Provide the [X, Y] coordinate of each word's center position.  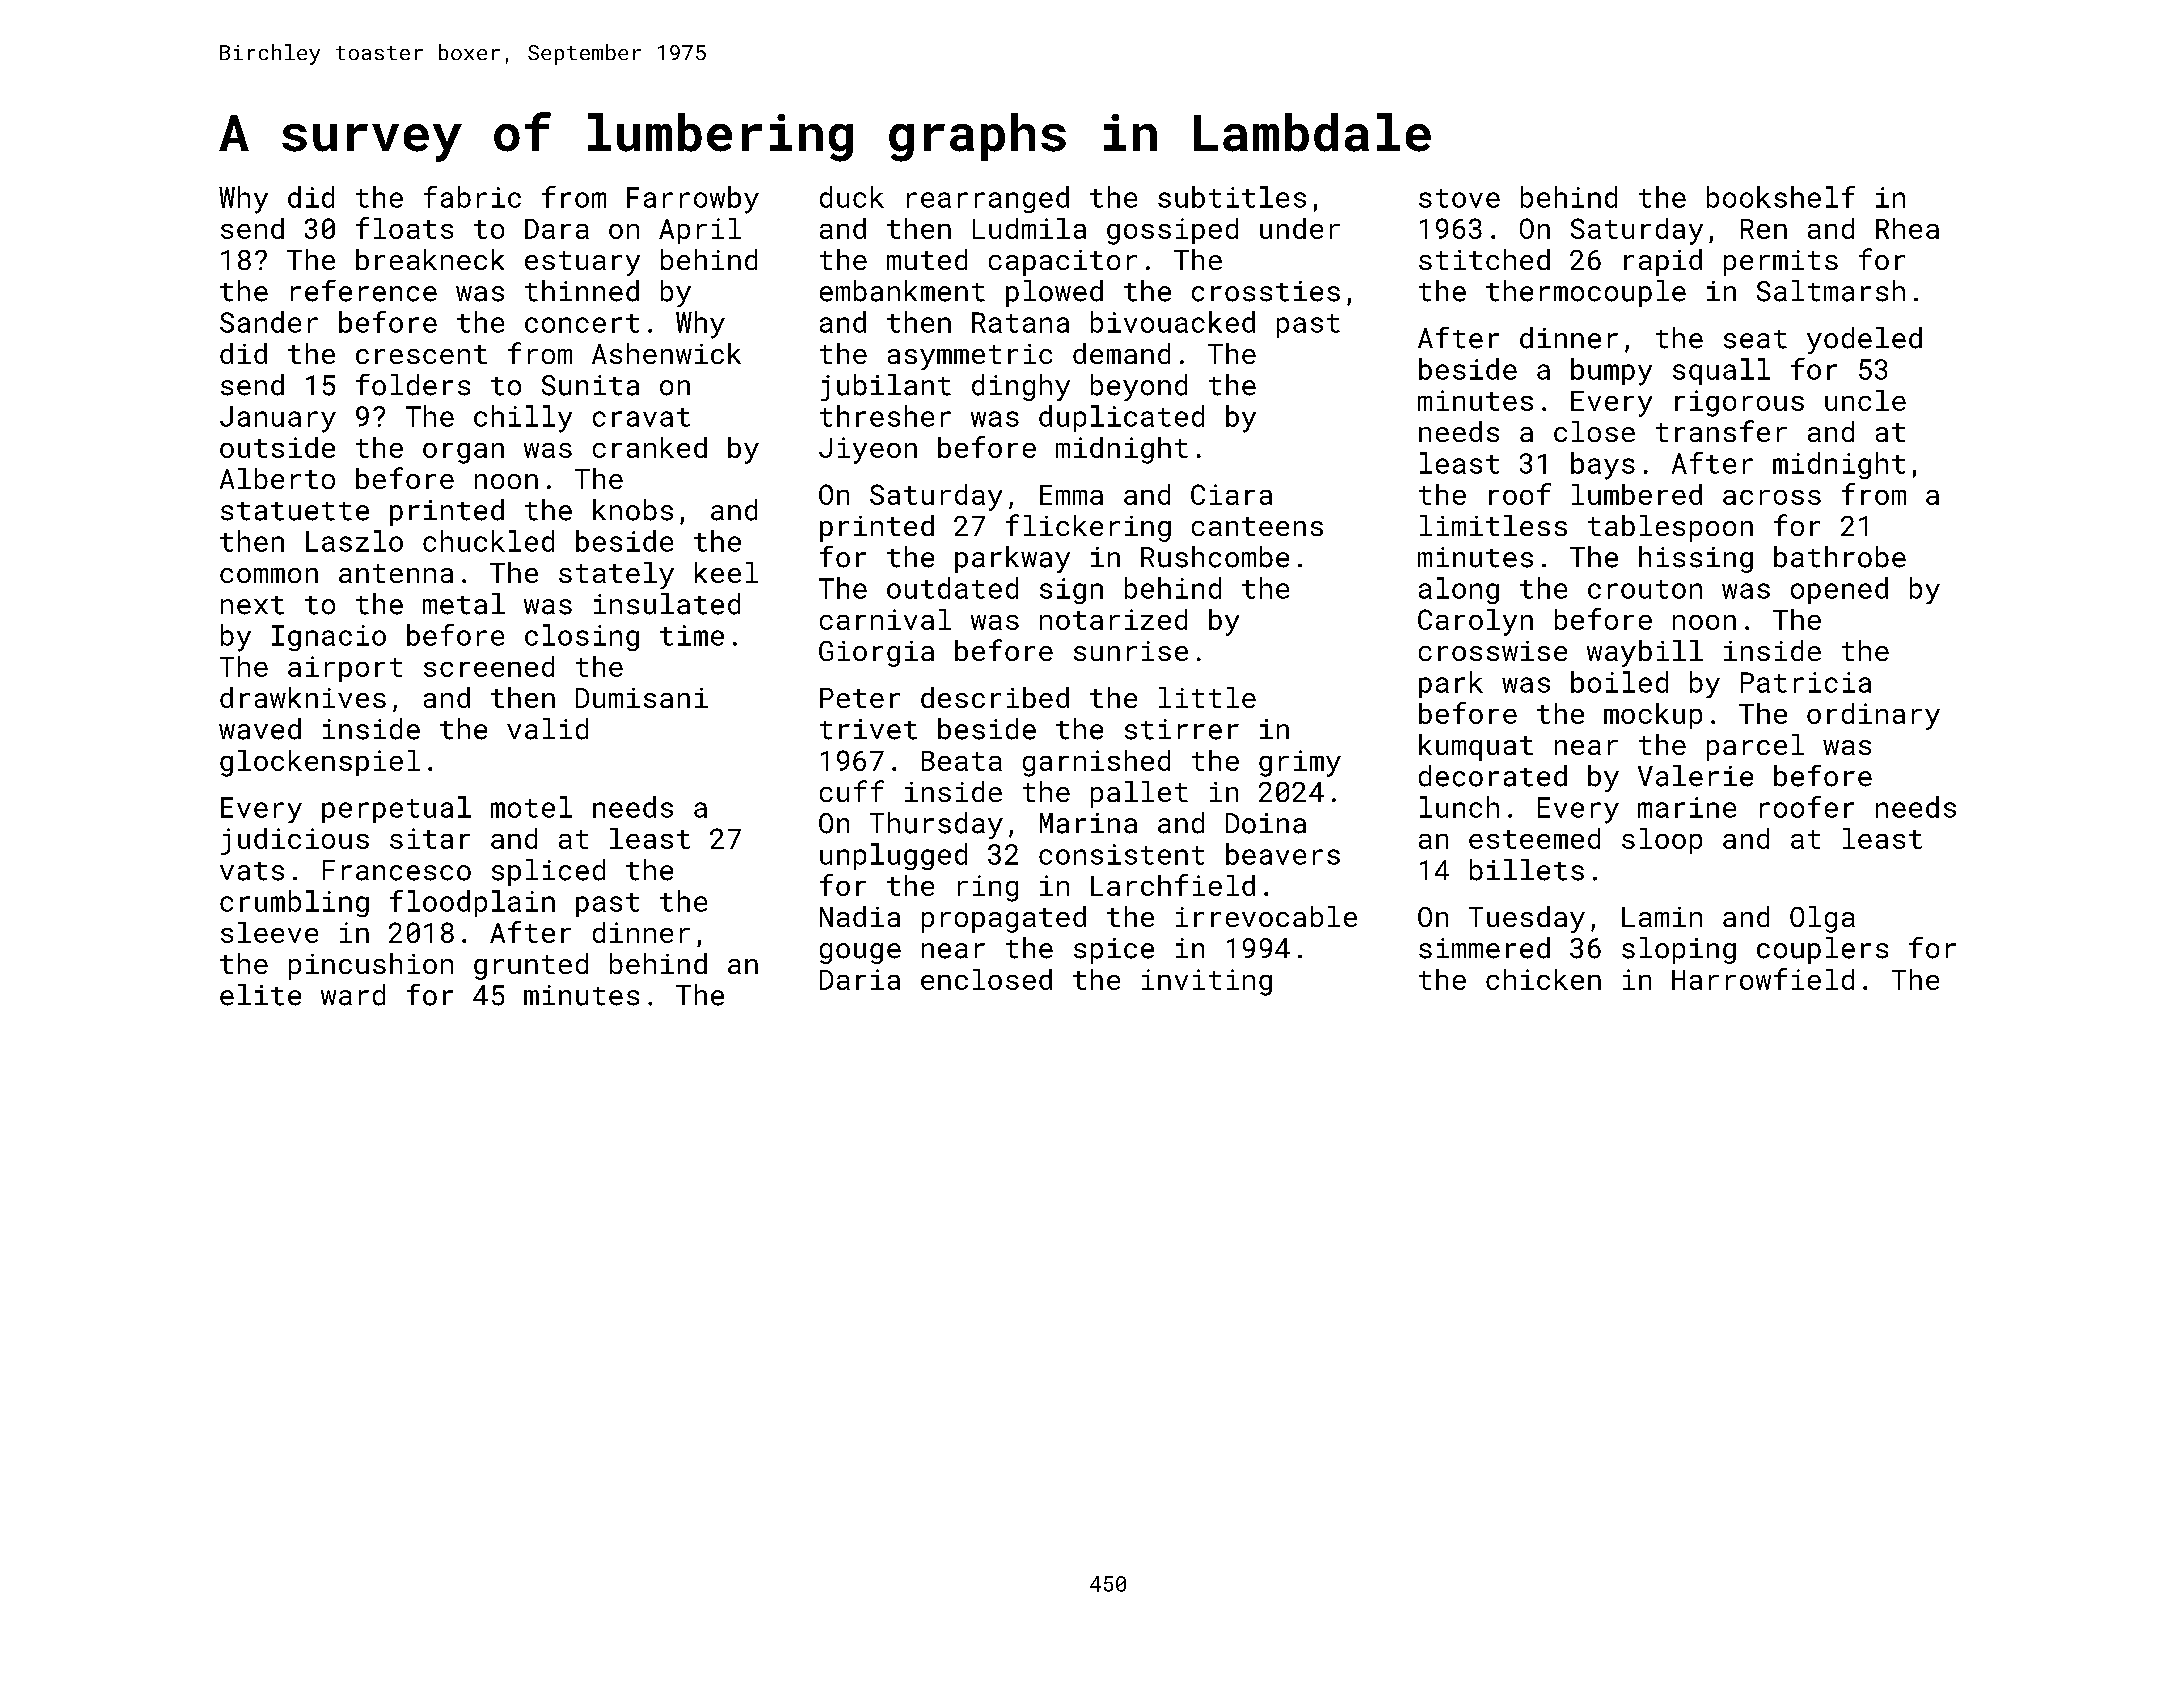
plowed [1054, 293]
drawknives [303, 697]
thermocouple [1586, 293]
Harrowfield [1763, 979]
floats [404, 228]
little [1207, 697]
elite [260, 995]
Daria [860, 979]
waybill [1645, 653]
